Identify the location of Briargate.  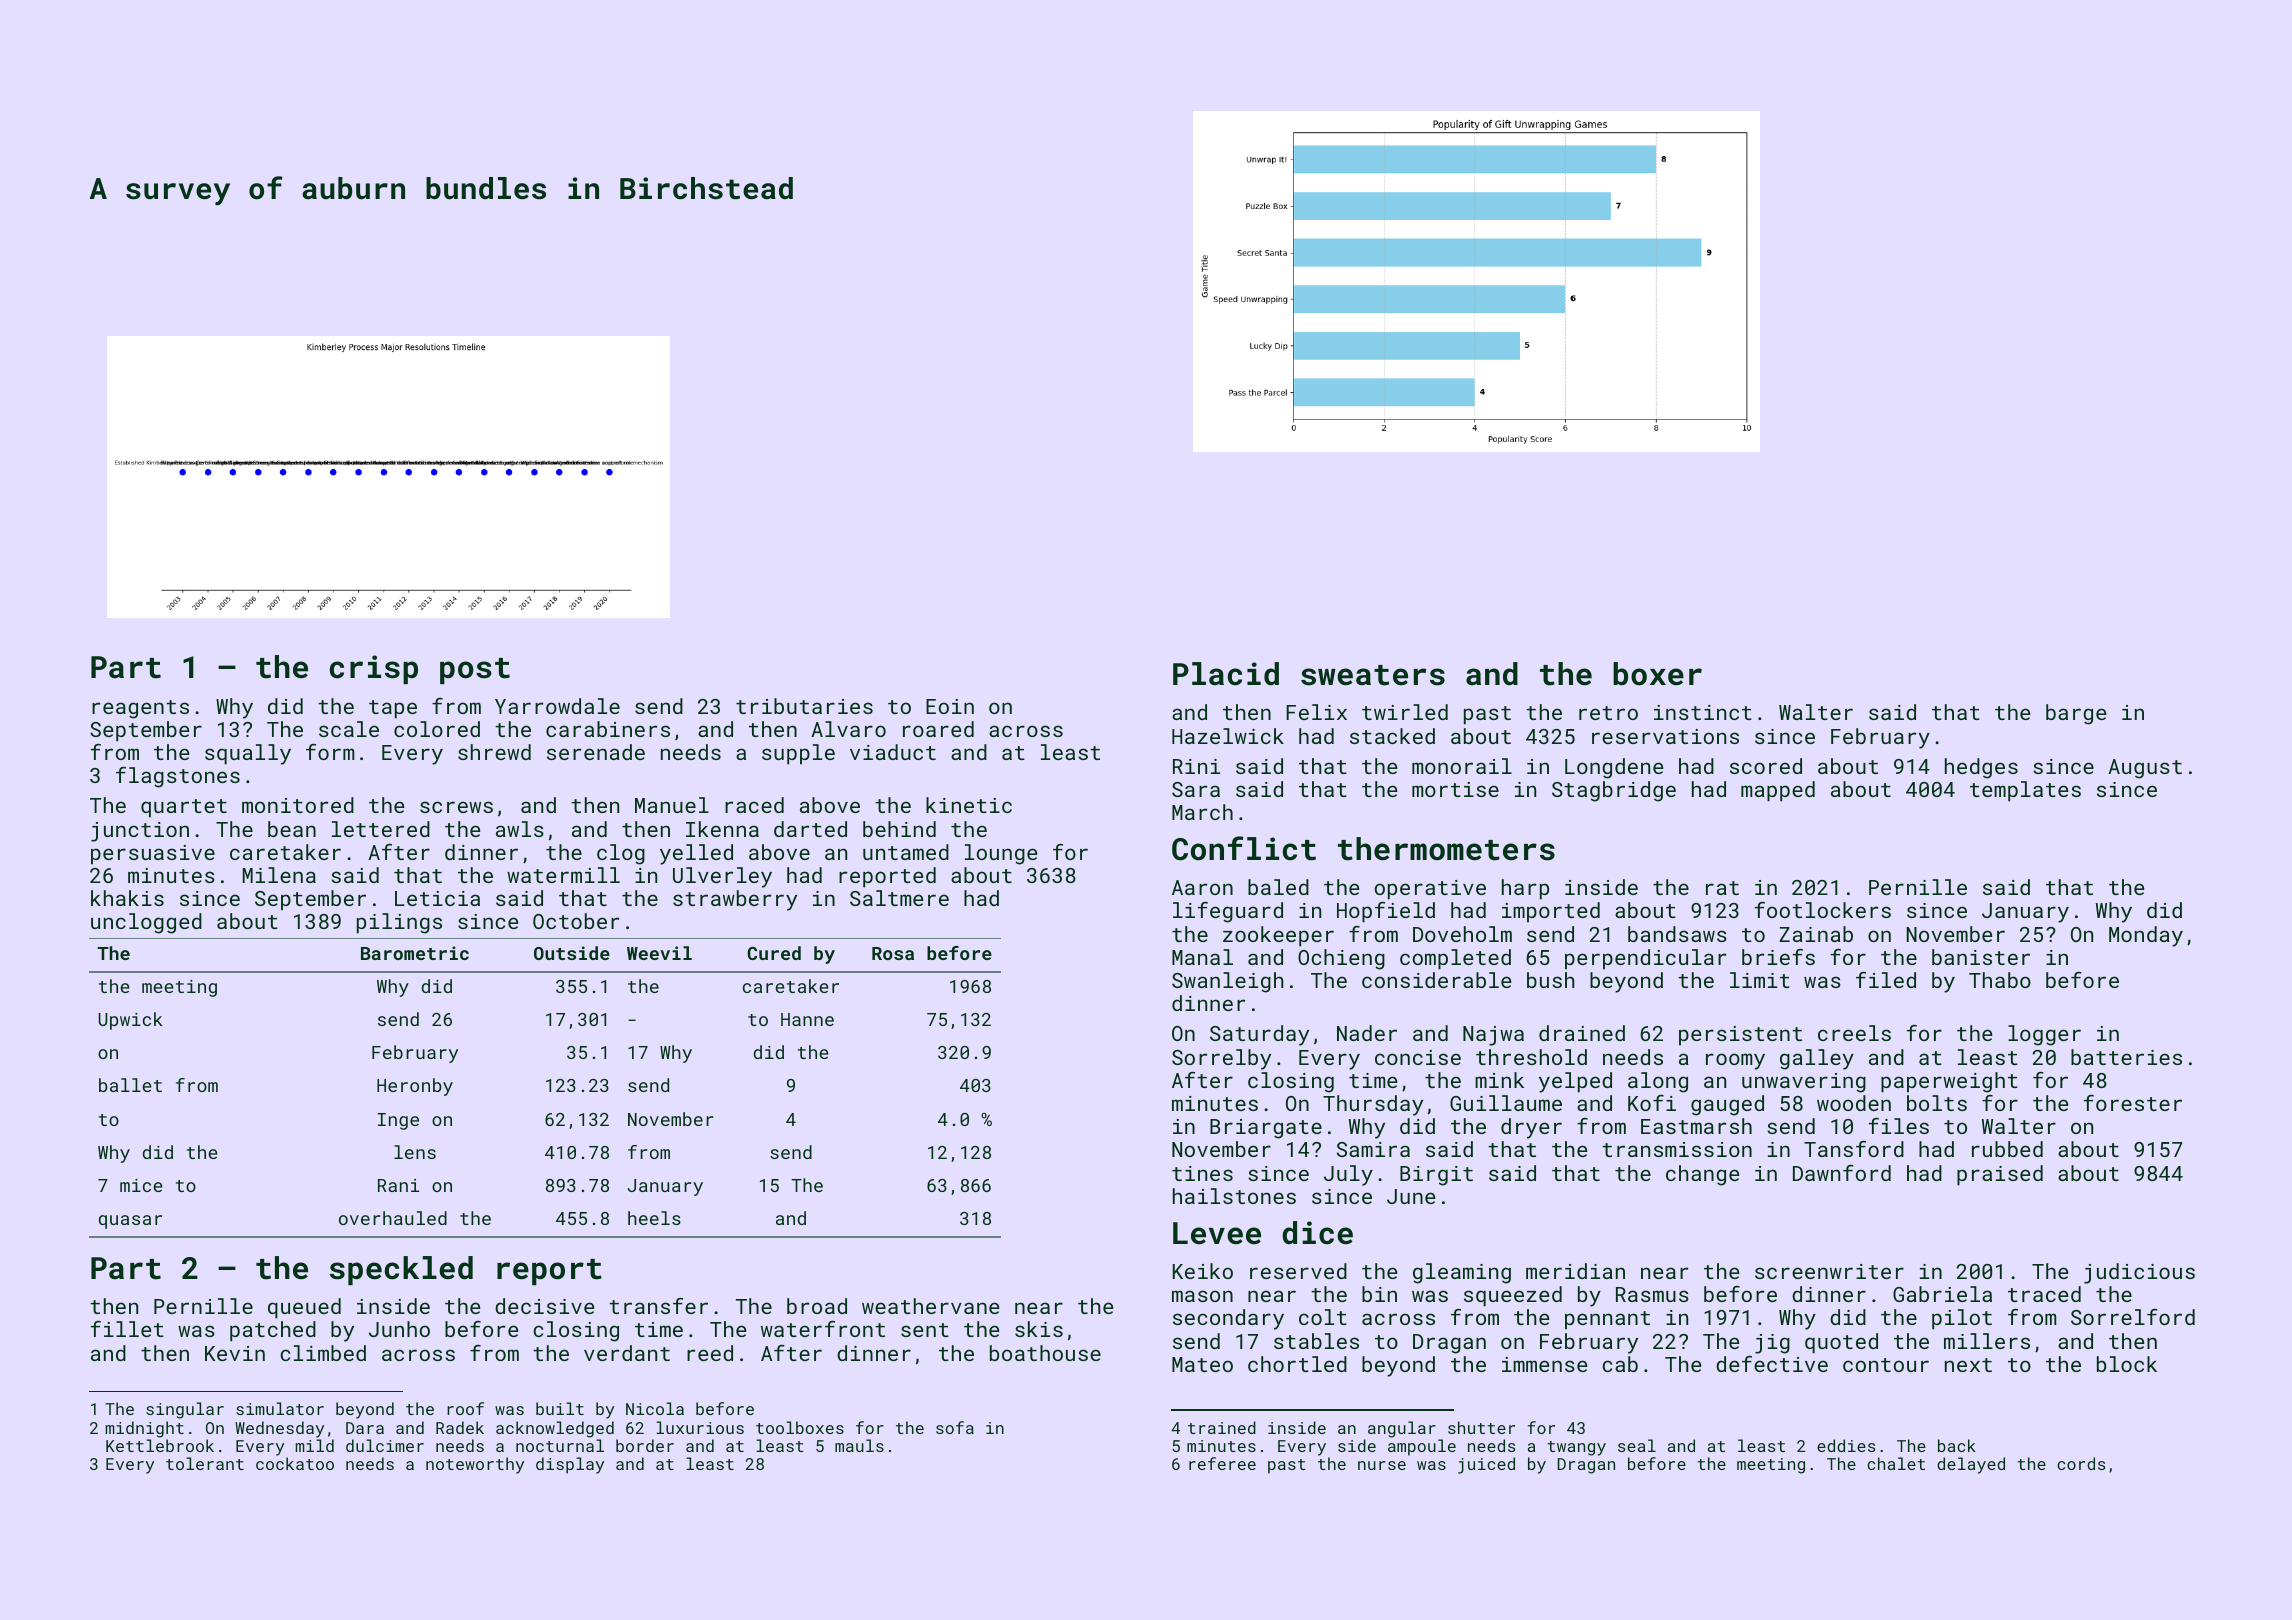
(1266, 1129).
